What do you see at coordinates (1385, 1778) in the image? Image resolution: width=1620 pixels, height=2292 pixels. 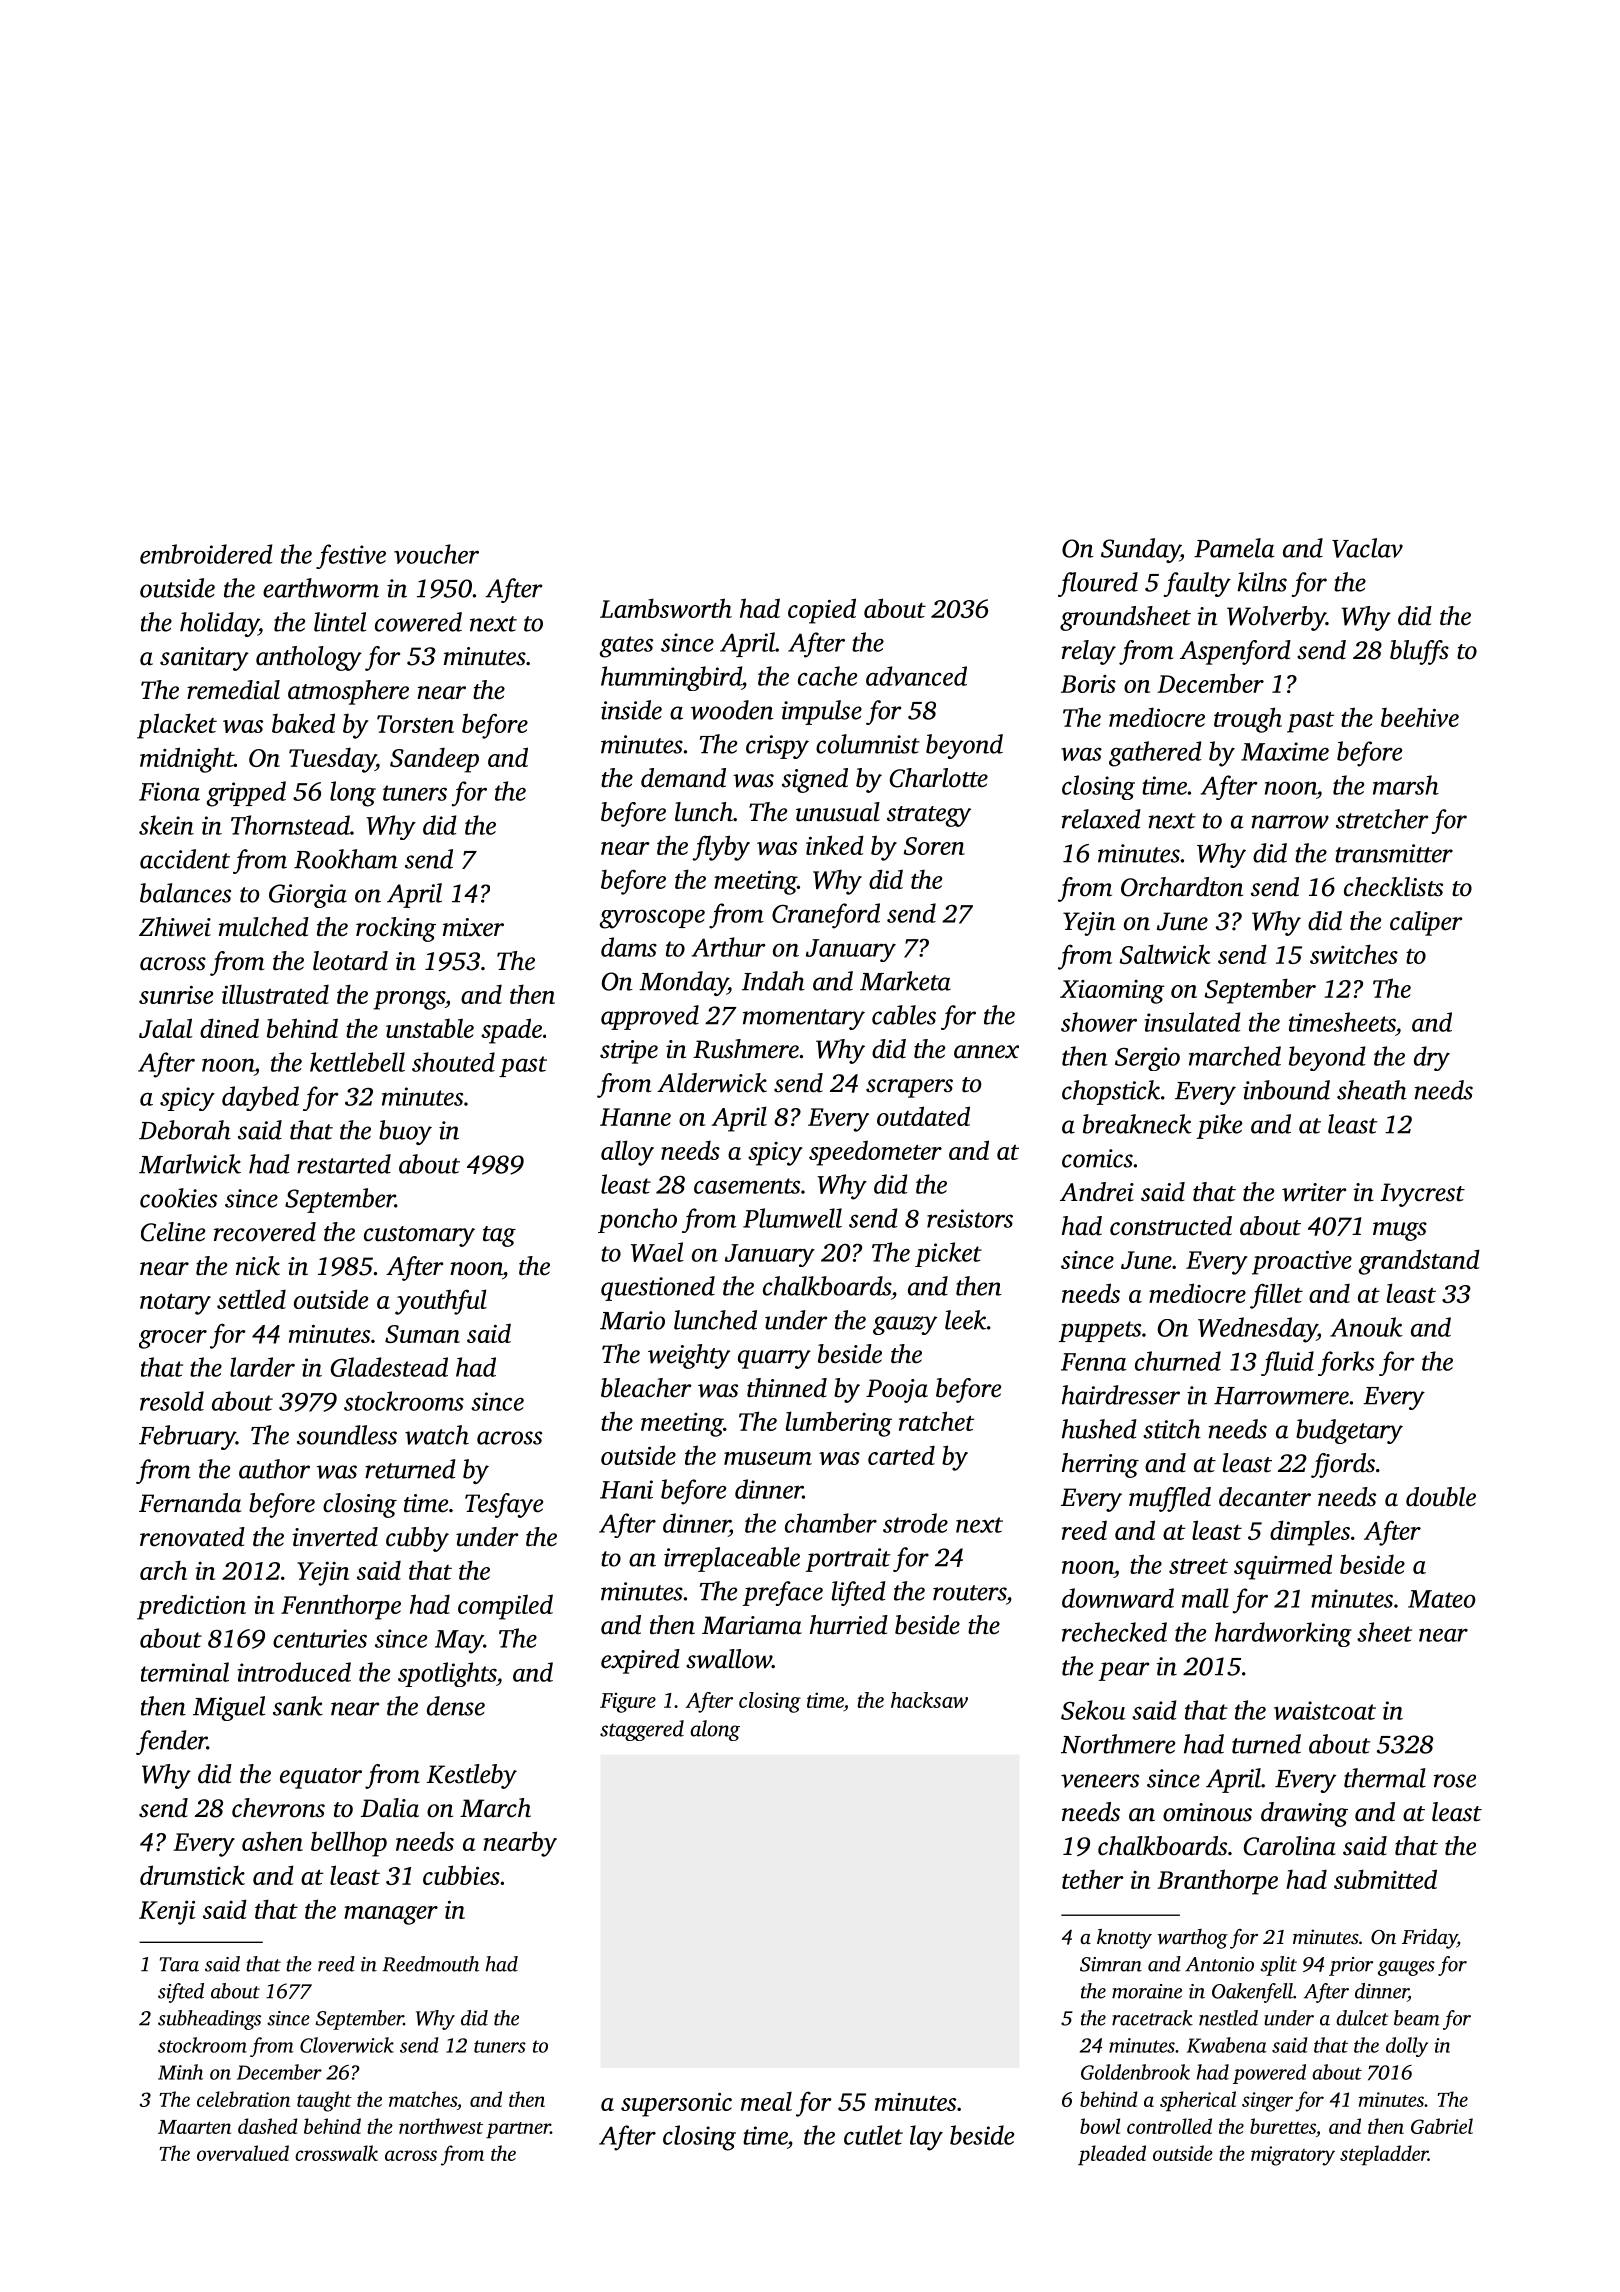 I see `thermal` at bounding box center [1385, 1778].
